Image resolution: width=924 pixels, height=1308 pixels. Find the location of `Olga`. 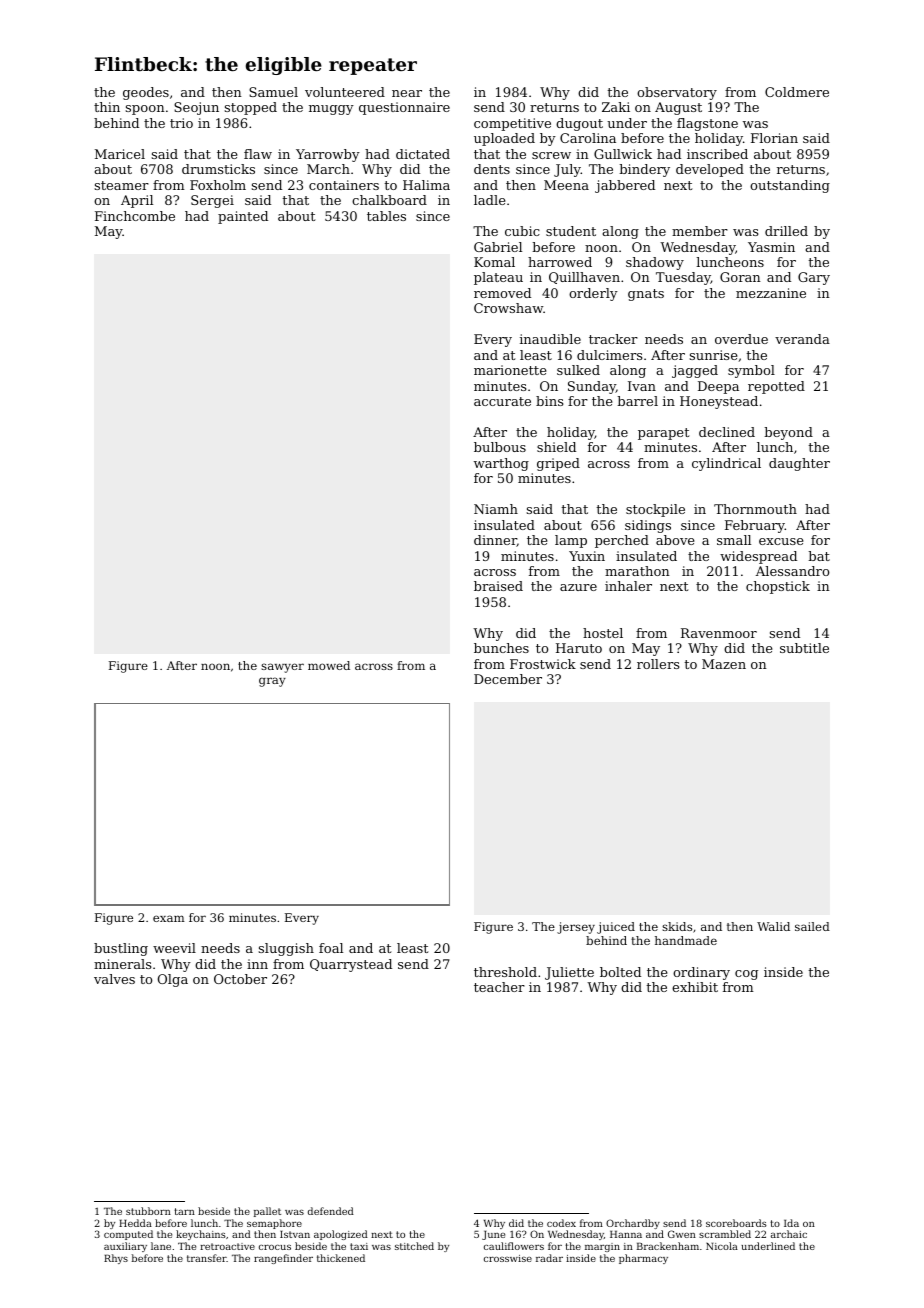

Olga is located at coordinates (173, 980).
